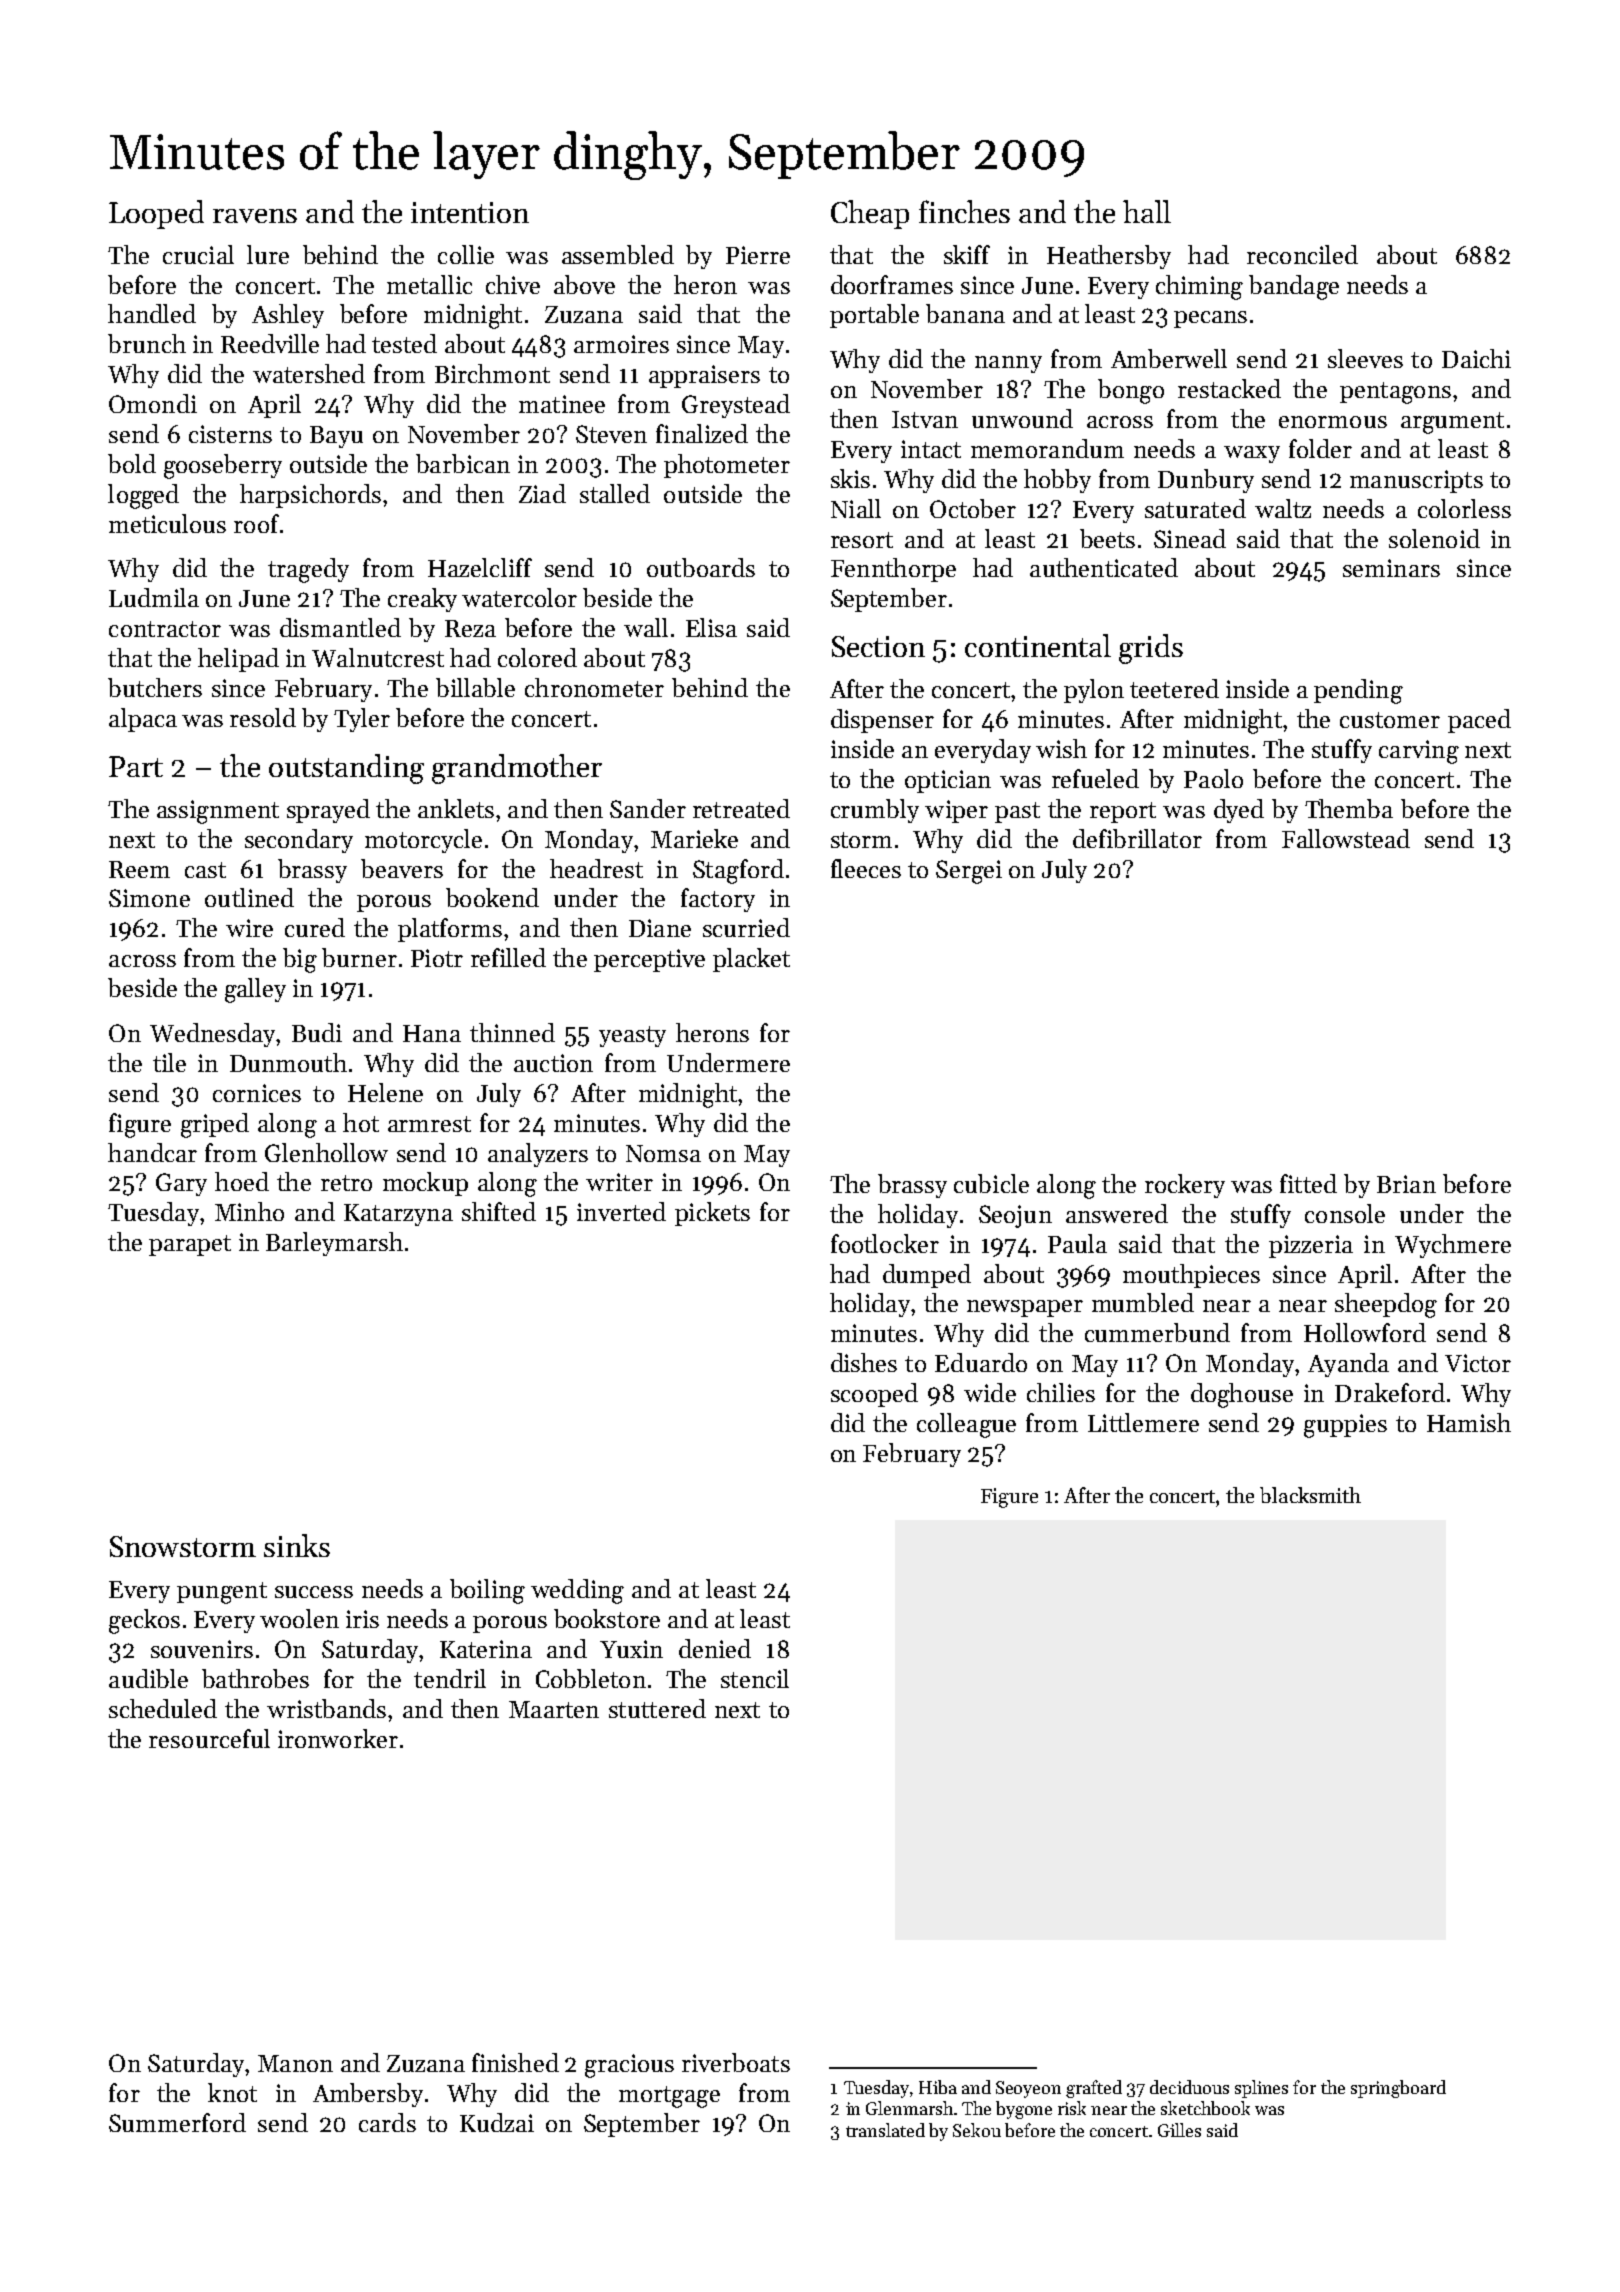 The width and height of the screenshot is (1620, 2292). I want to click on parapet, so click(190, 1245).
